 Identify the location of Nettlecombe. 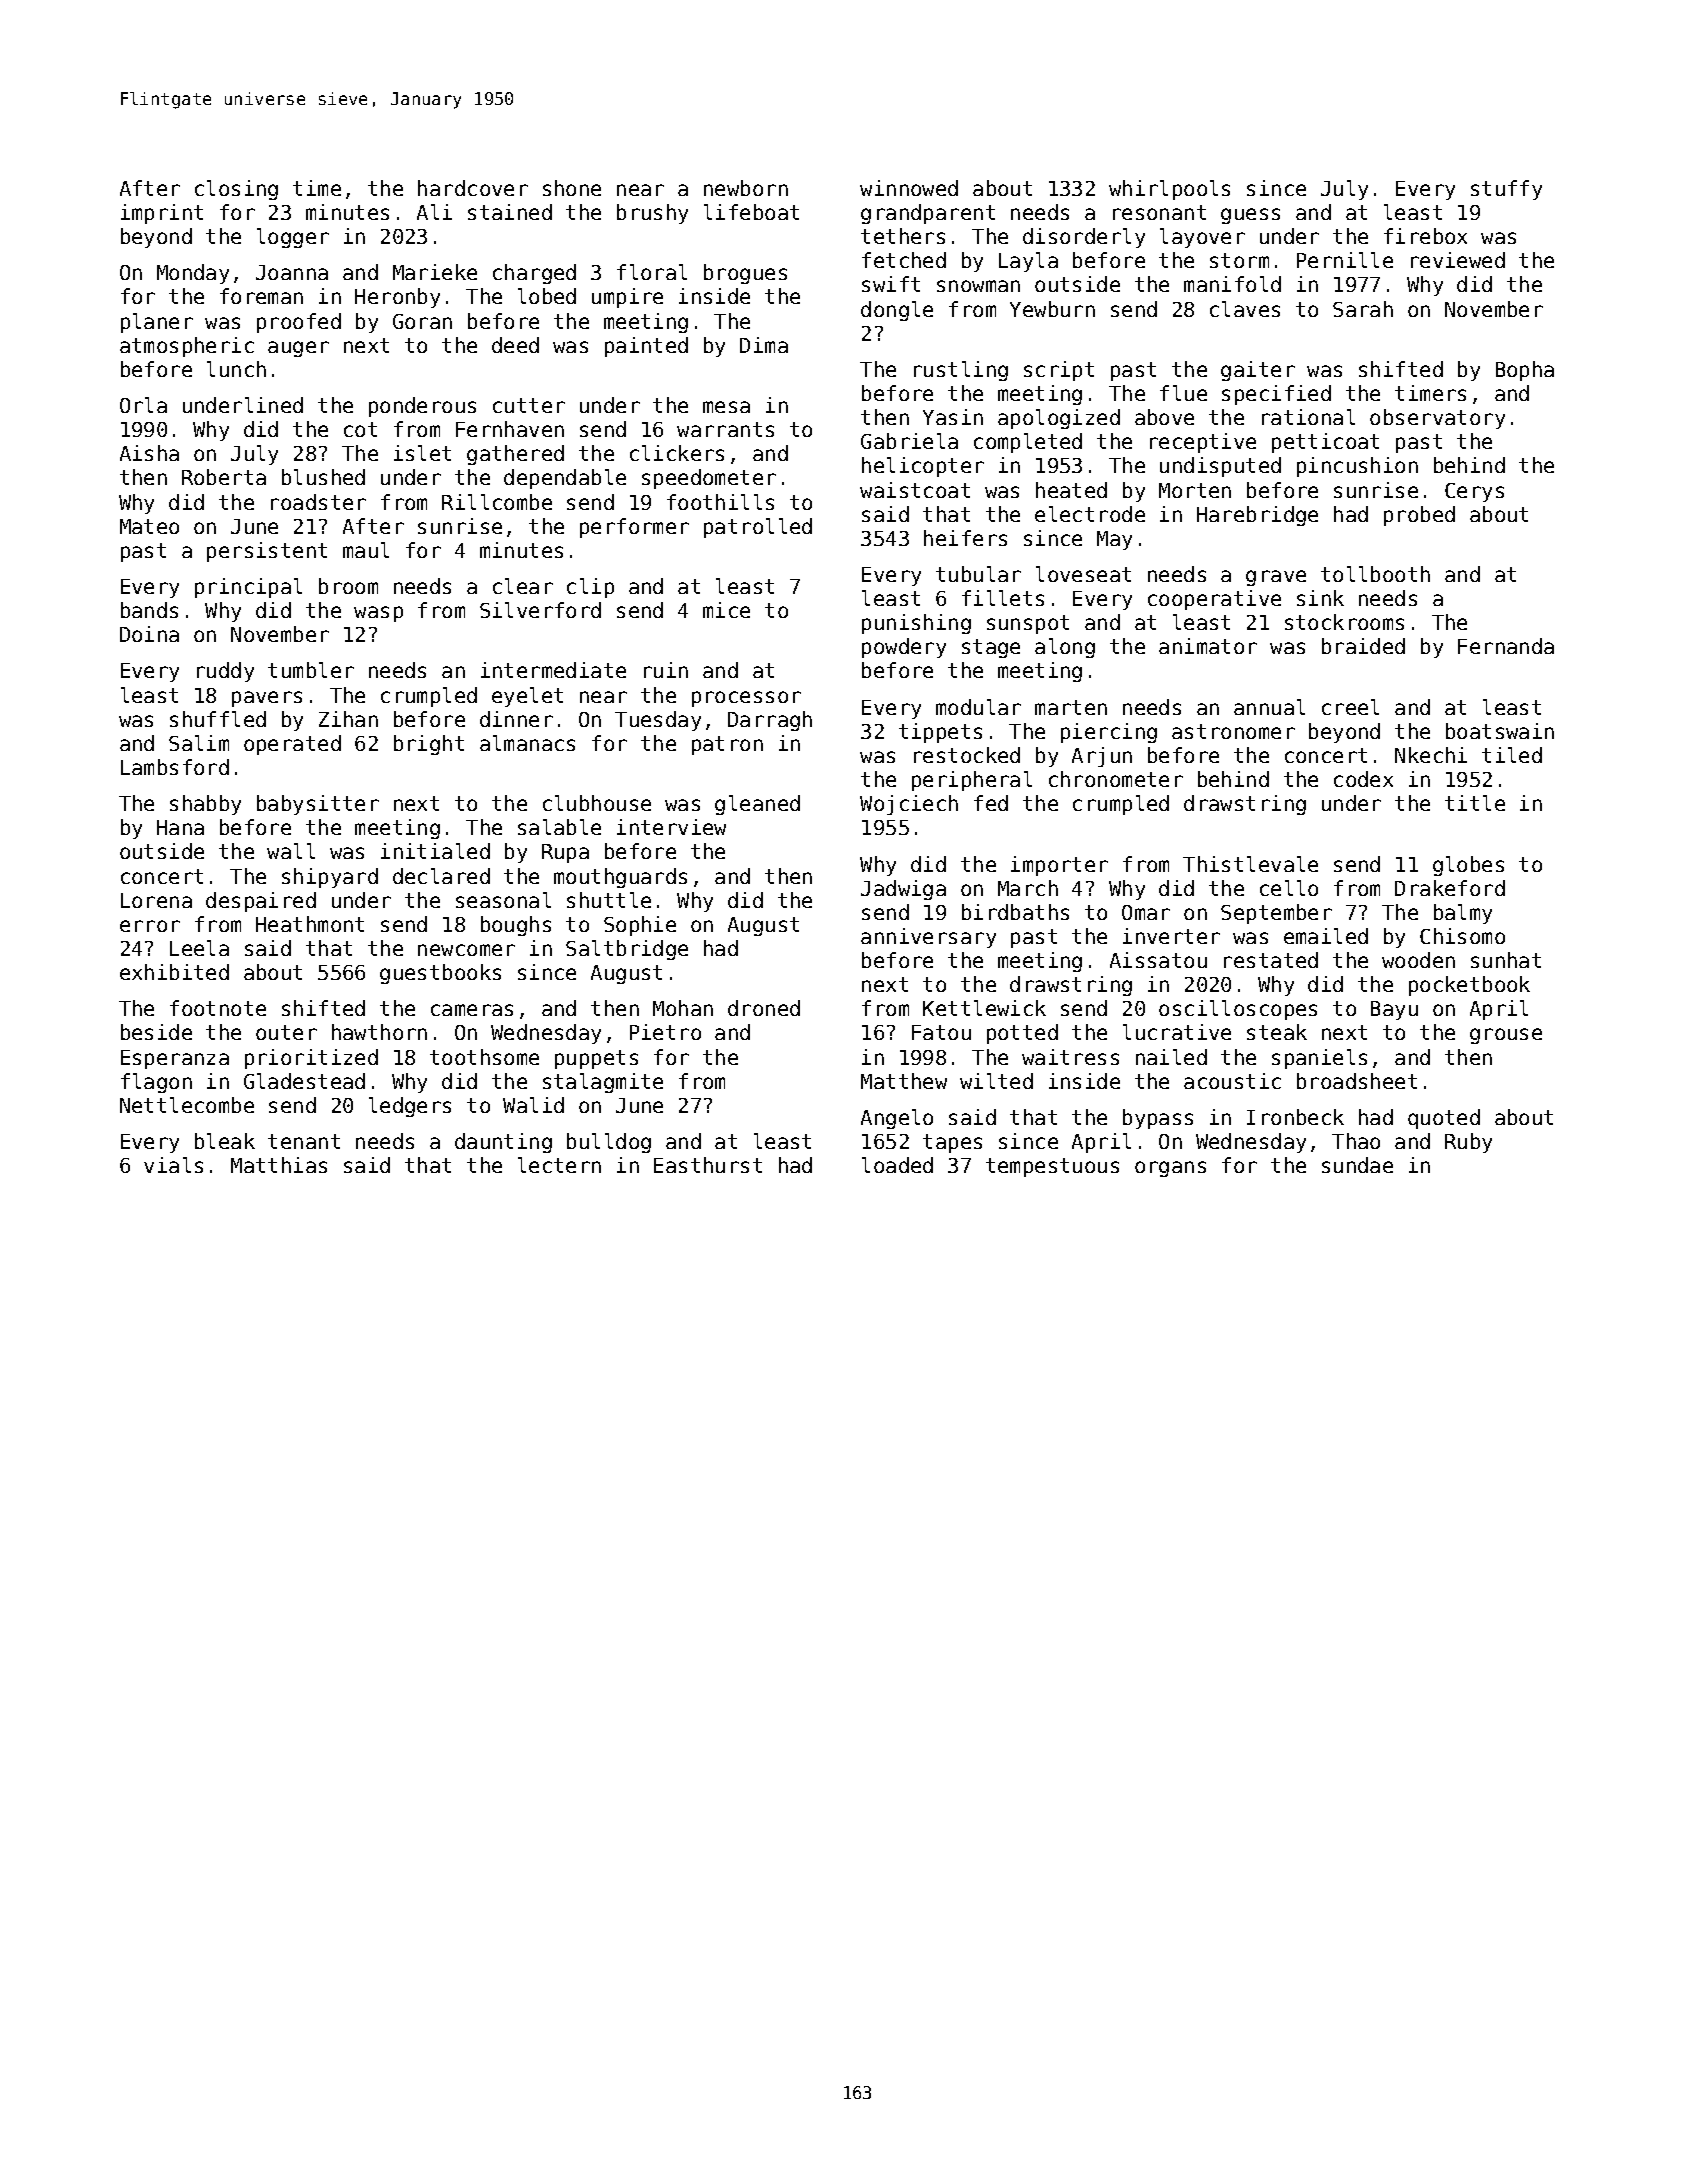
(187, 1105).
